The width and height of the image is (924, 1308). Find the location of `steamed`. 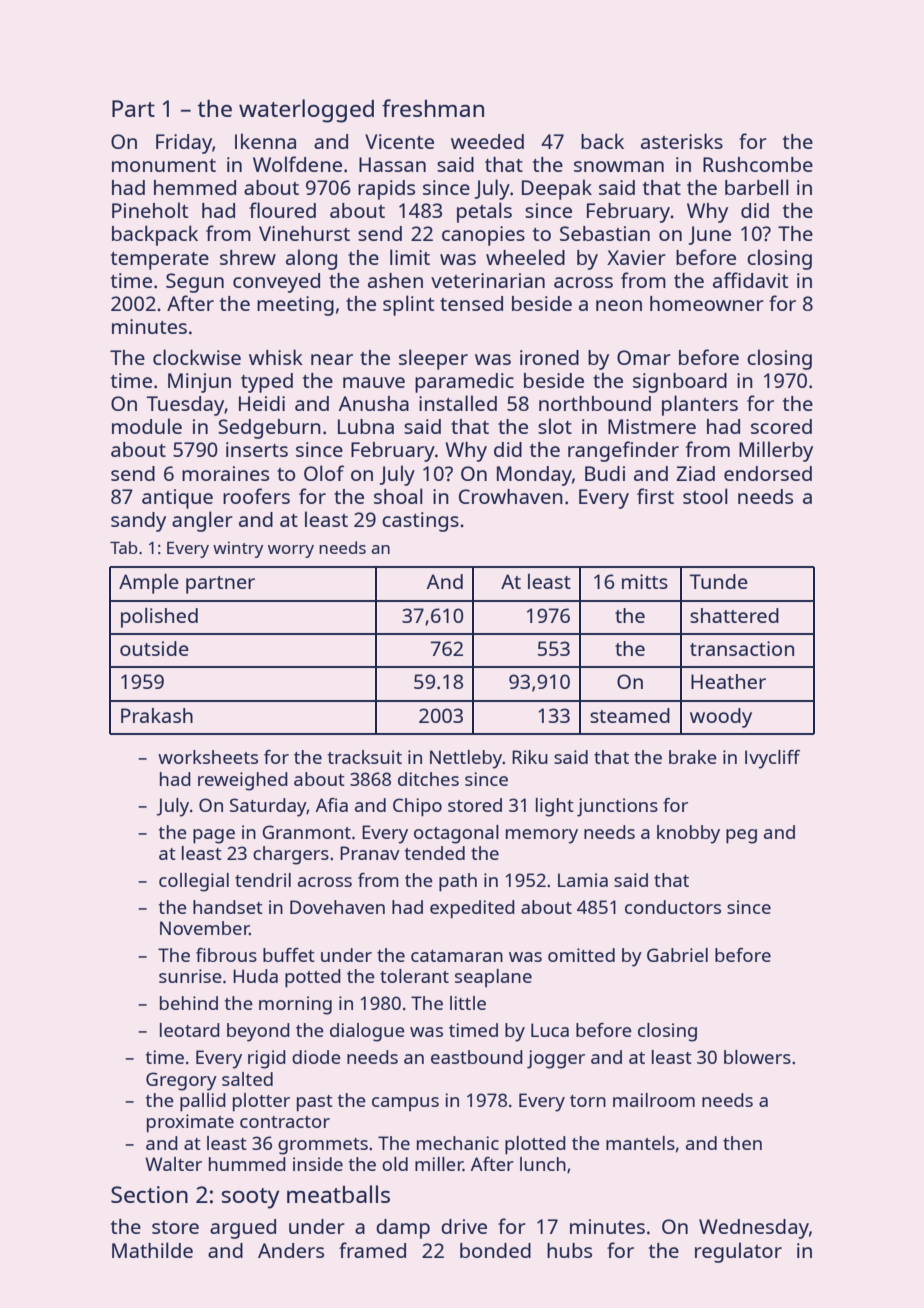

steamed is located at coordinates (630, 715).
